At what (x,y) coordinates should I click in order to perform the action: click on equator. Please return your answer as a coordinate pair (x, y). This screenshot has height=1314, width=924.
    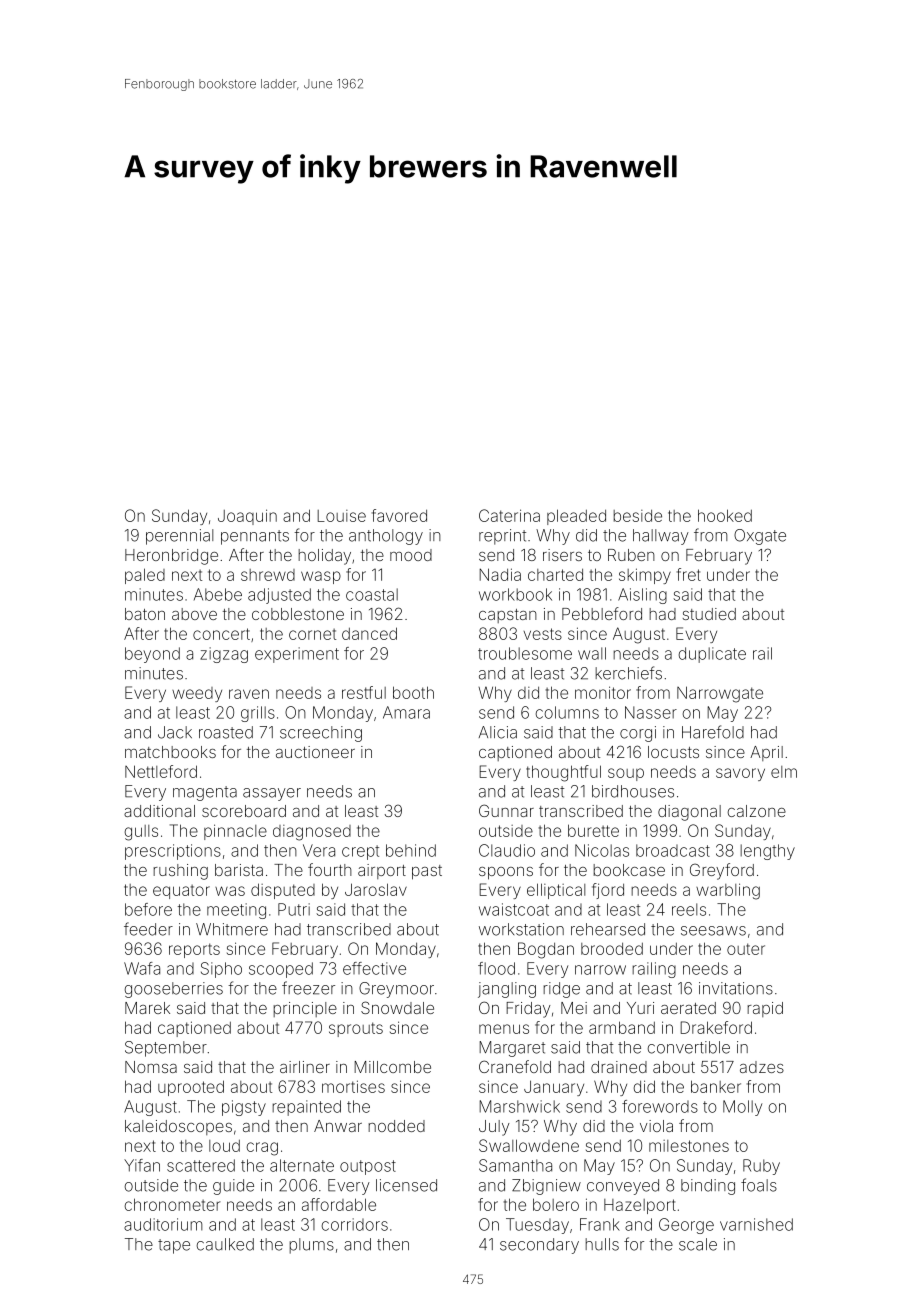
    Looking at the image, I should click on (181, 892).
